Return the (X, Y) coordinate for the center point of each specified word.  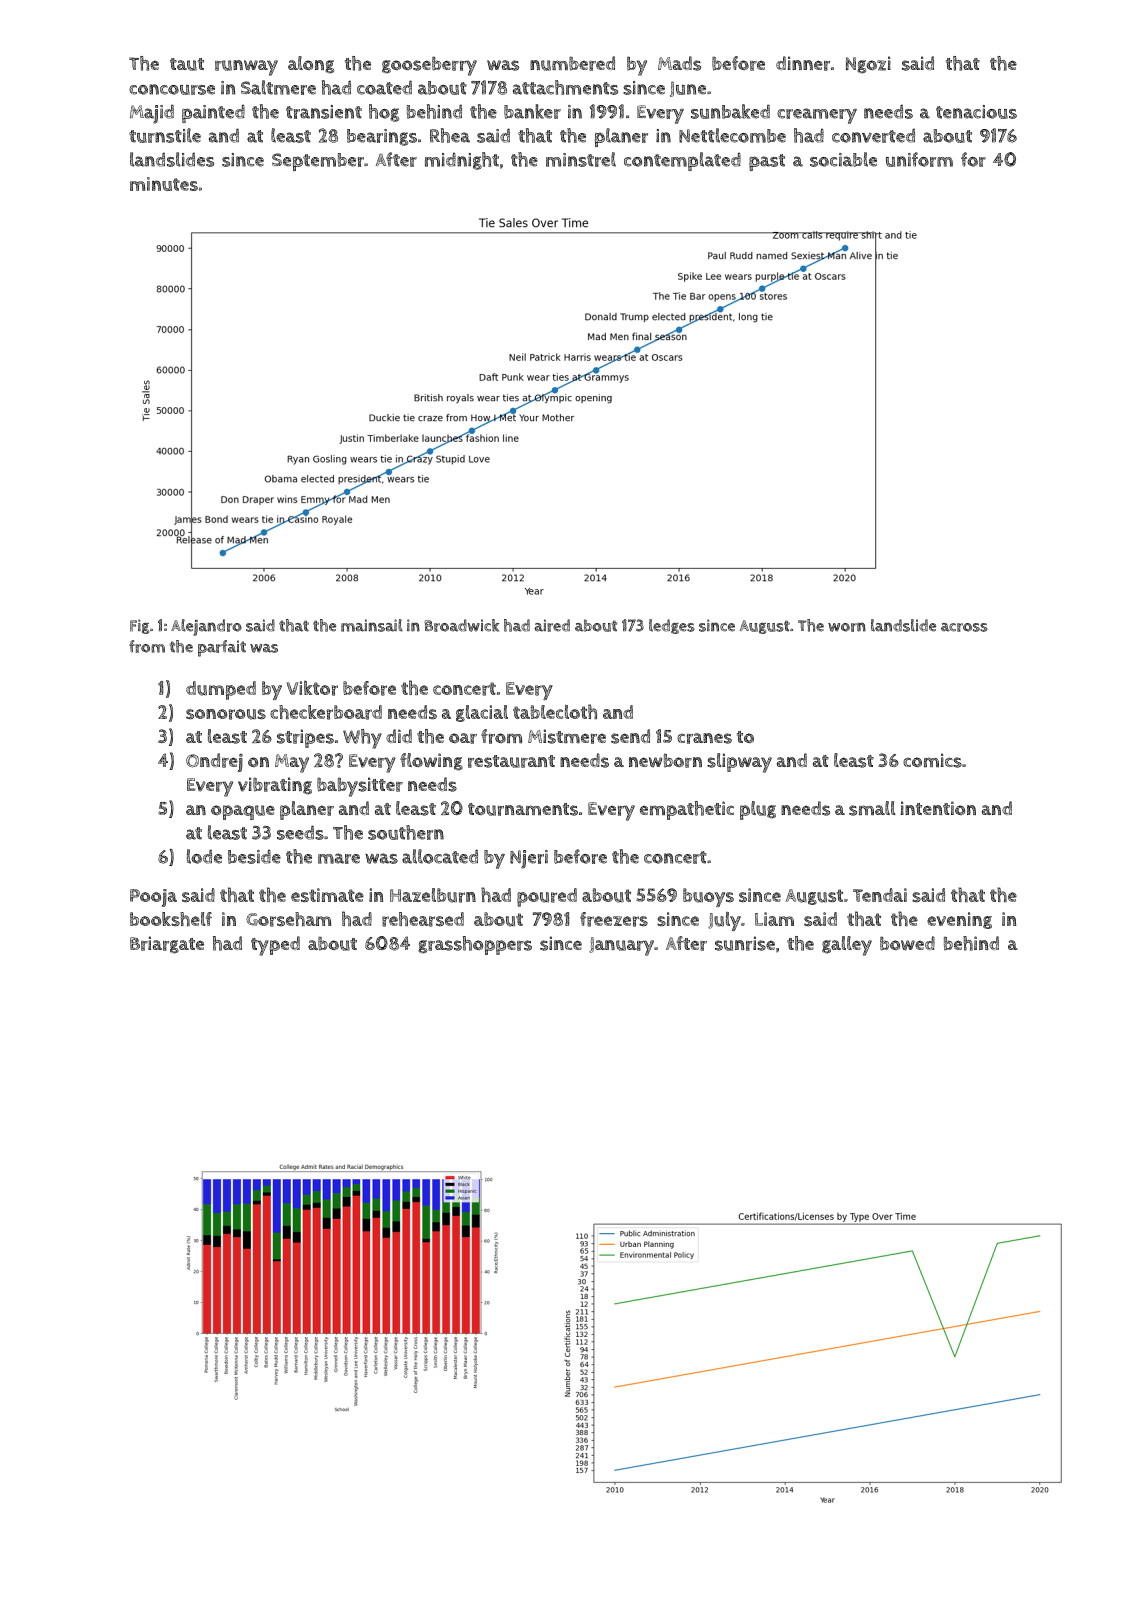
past (767, 162)
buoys (708, 897)
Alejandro (206, 627)
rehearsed (423, 919)
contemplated (682, 161)
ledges (672, 626)
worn (847, 627)
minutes (164, 184)
